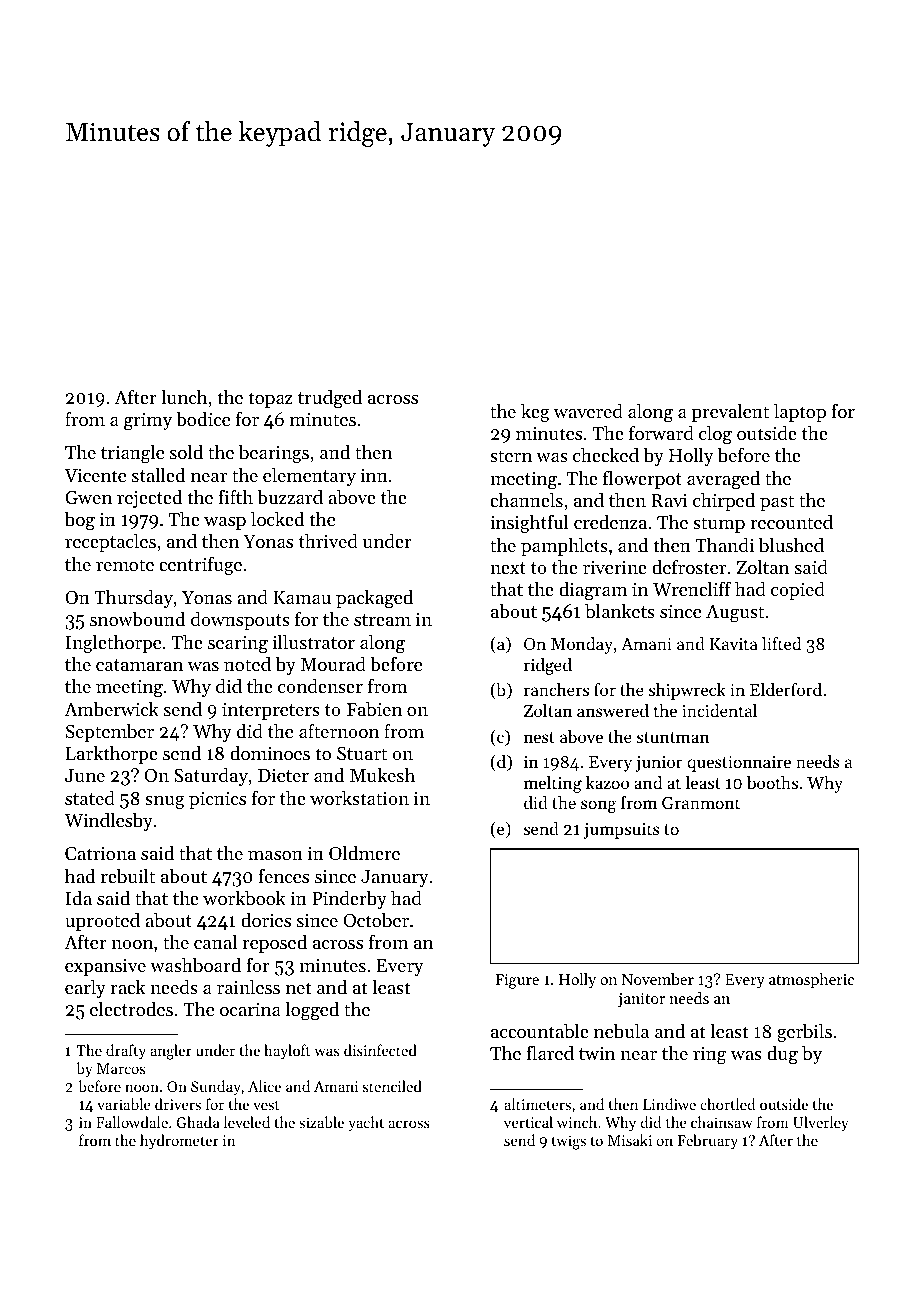 This page has height=1311, width=924. What do you see at coordinates (622, 831) in the page?
I see `jumpsuits` at bounding box center [622, 831].
